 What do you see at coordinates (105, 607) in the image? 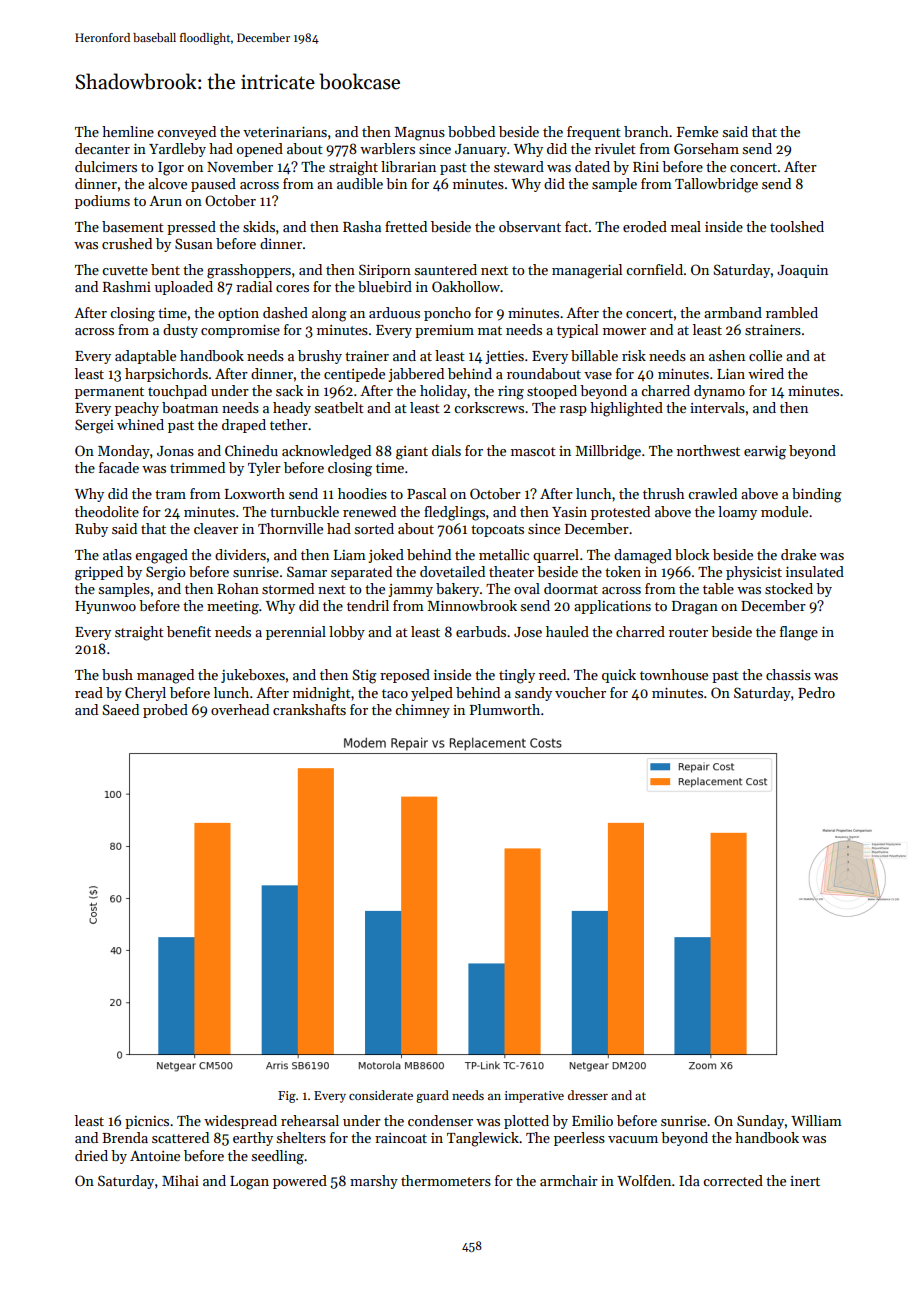
I see `Hyunwoo` at bounding box center [105, 607].
